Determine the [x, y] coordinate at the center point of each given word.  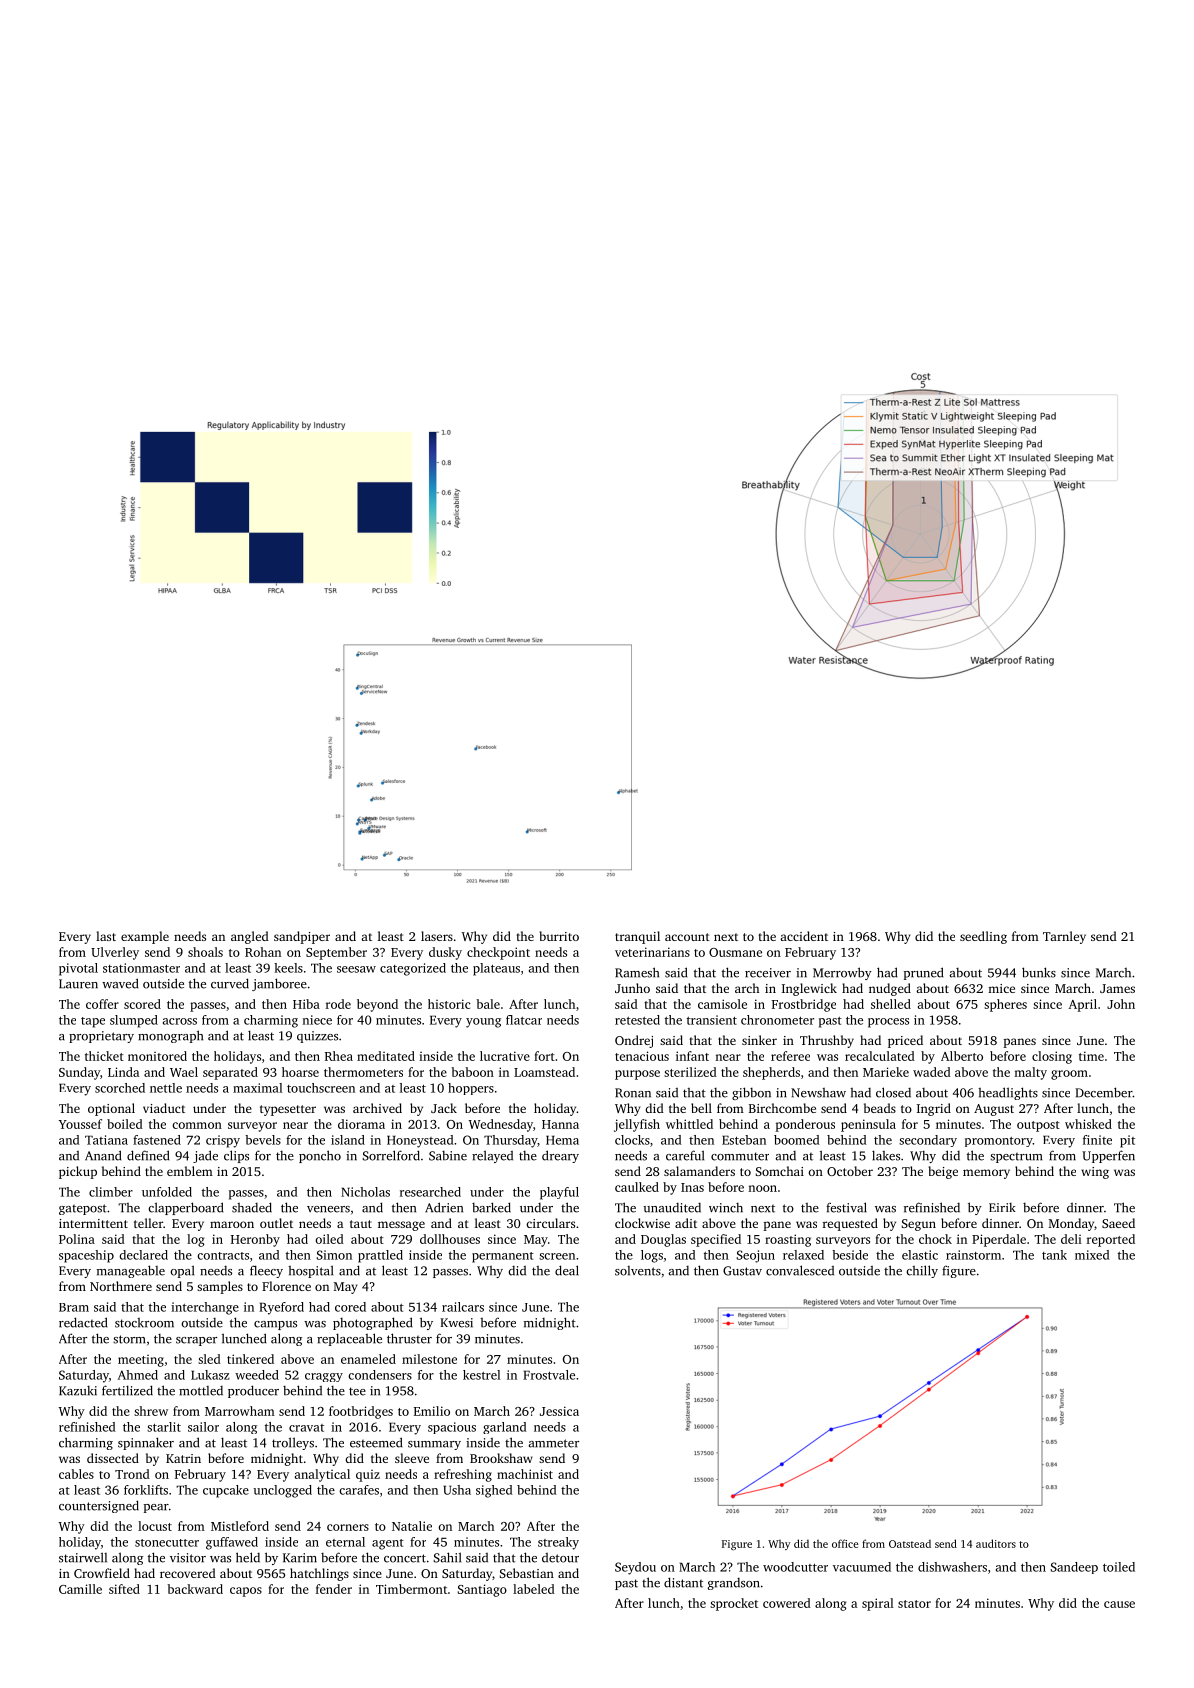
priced [905, 1041]
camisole [722, 1004]
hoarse [300, 1072]
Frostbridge [804, 1005]
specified [716, 1240]
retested [637, 1020]
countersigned [99, 1506]
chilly [922, 1271]
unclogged [283, 1491]
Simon [334, 1255]
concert [405, 1558]
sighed [494, 1491]
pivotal [78, 969]
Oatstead [910, 1544]
